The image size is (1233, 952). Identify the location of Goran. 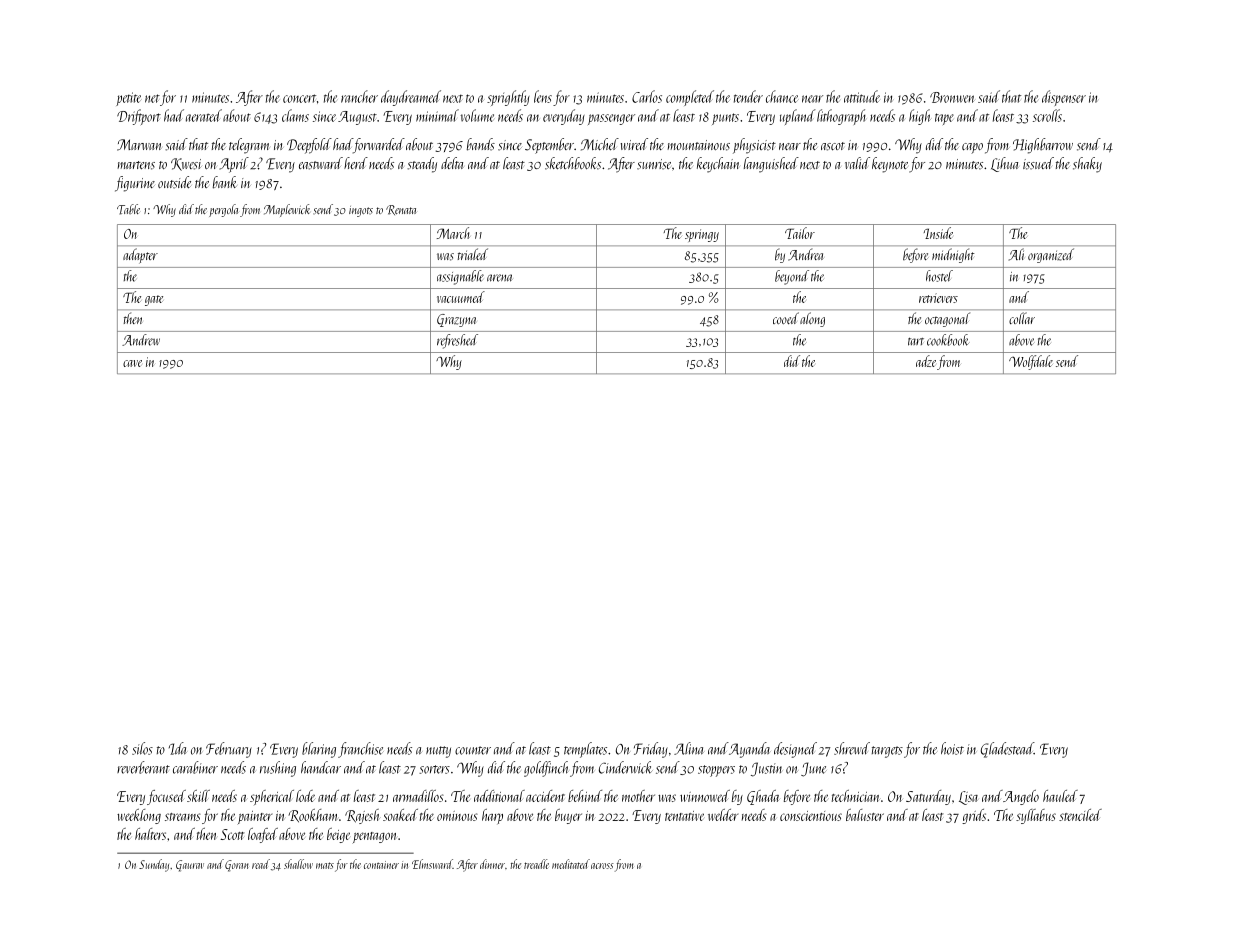
(237, 866).
